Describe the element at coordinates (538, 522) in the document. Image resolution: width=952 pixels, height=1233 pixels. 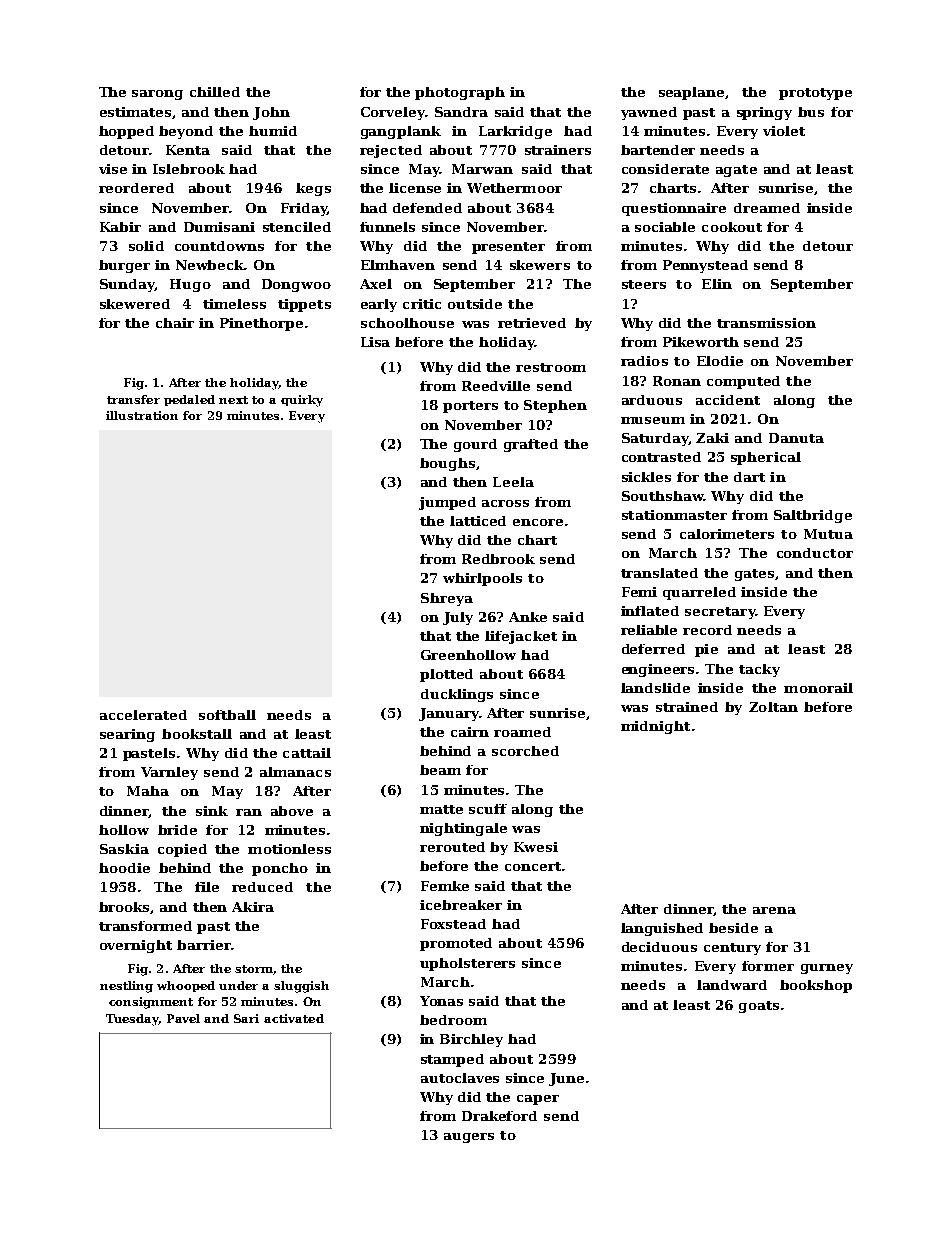
I see `encore` at that location.
